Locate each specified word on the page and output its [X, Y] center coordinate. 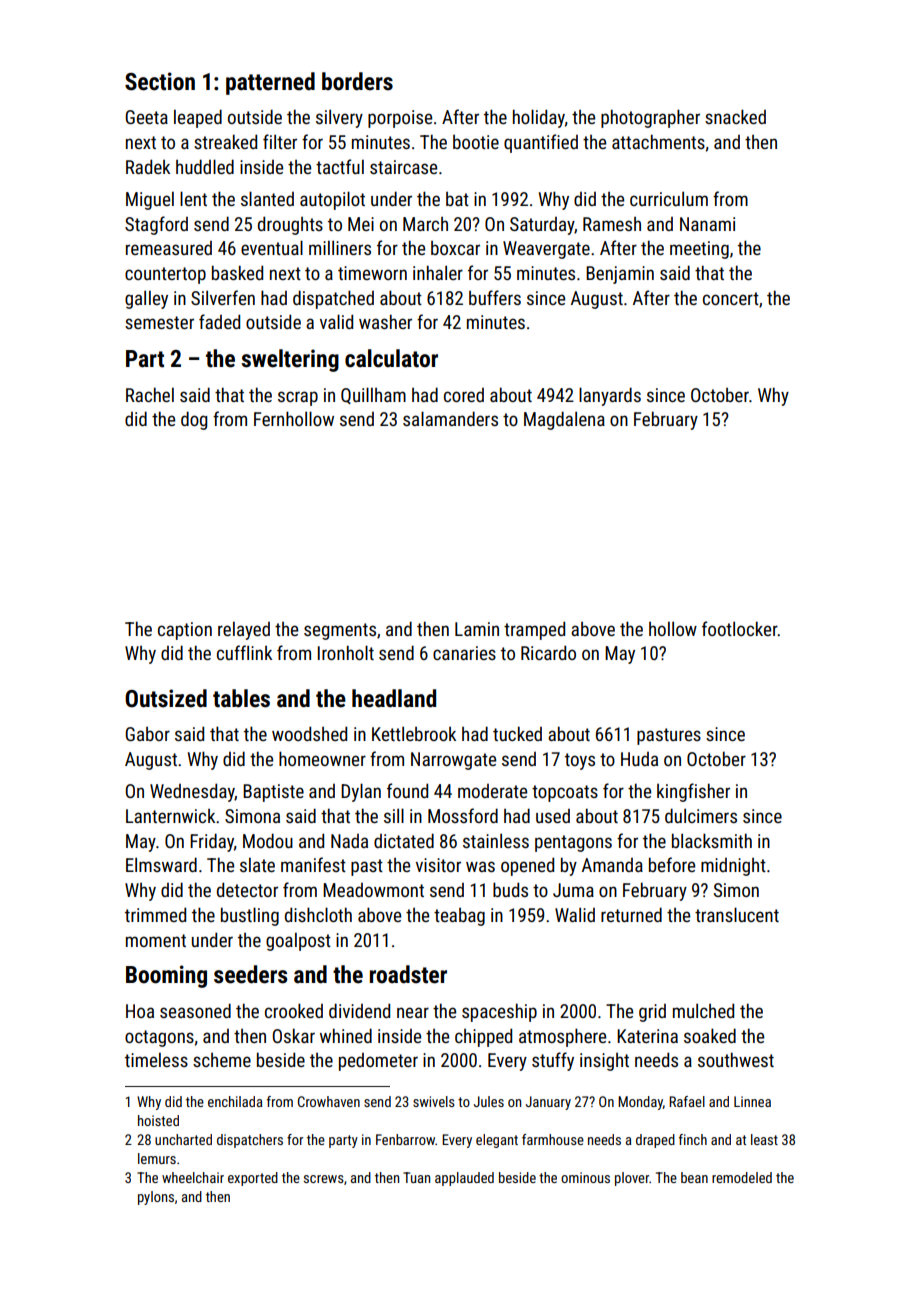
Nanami [707, 224]
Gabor [147, 734]
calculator [391, 358]
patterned [270, 83]
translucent [737, 914]
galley [146, 299]
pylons [156, 1198]
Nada [349, 841]
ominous [585, 1177]
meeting [699, 250]
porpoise [400, 119]
